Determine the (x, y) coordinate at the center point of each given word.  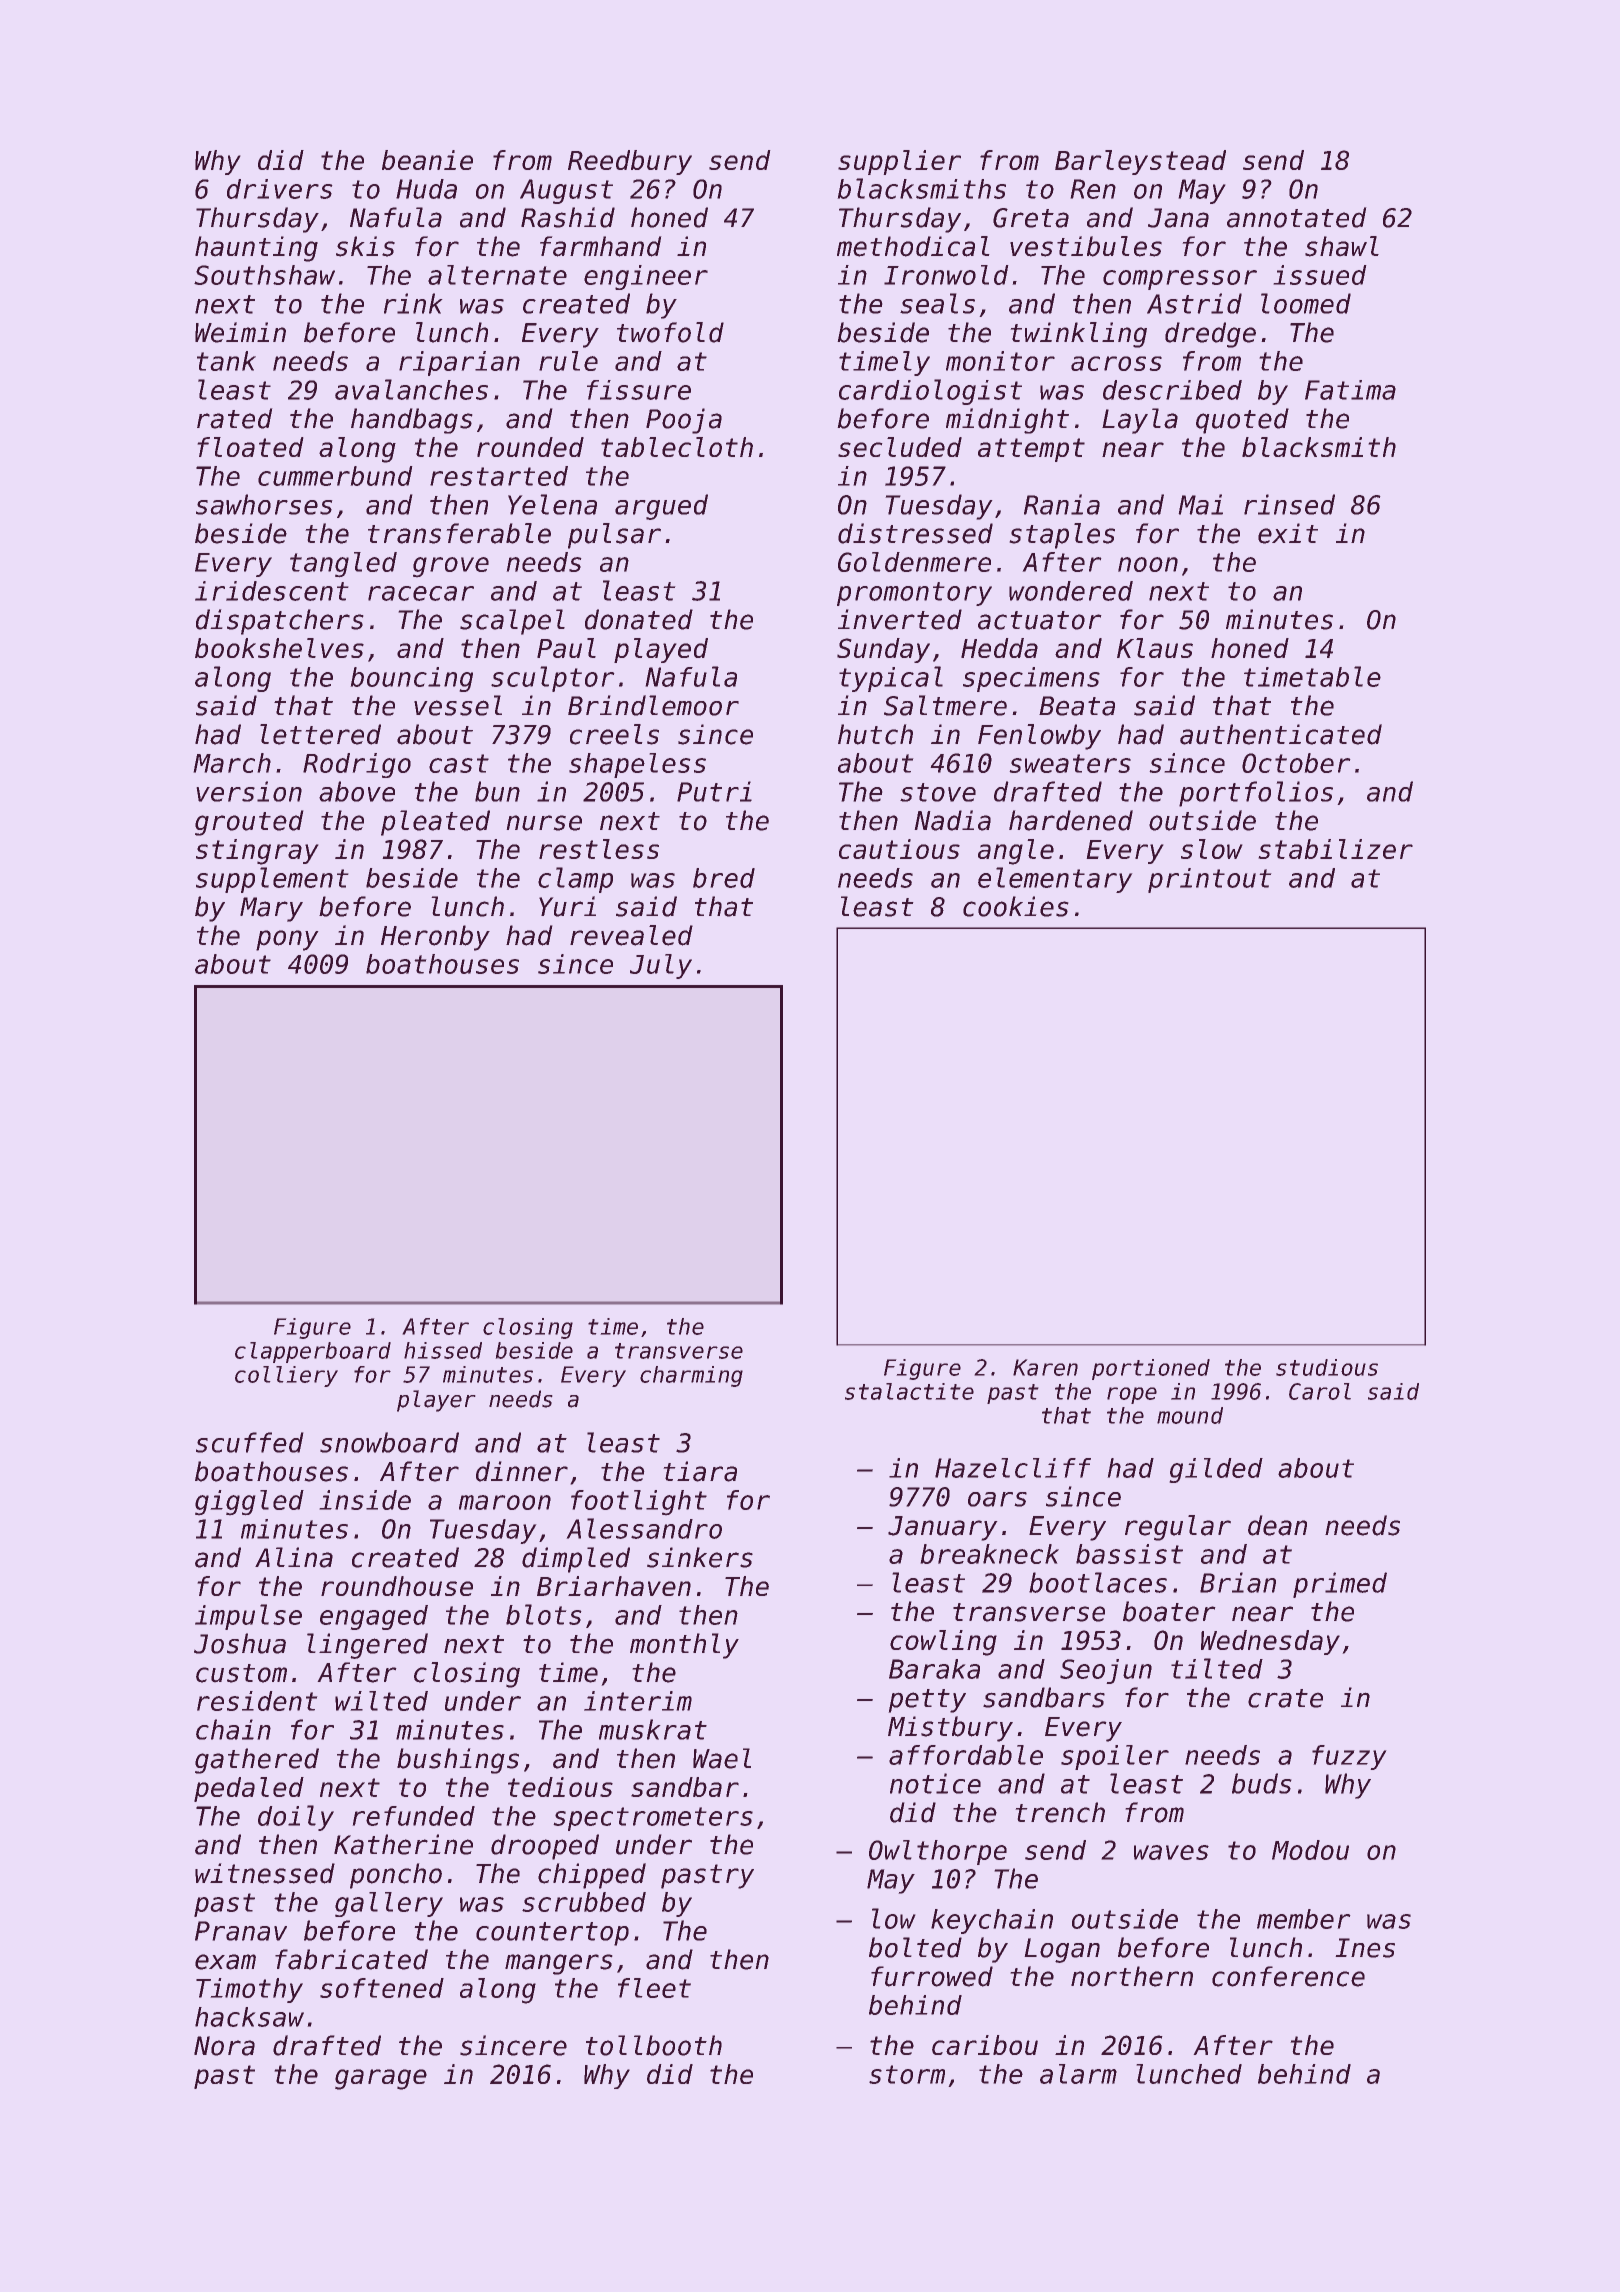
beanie (427, 160)
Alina (294, 1557)
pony (287, 940)
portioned (1151, 1369)
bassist (1129, 1554)
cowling (943, 1643)
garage (381, 2079)
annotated (1297, 217)
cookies (1016, 906)
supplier (899, 162)
